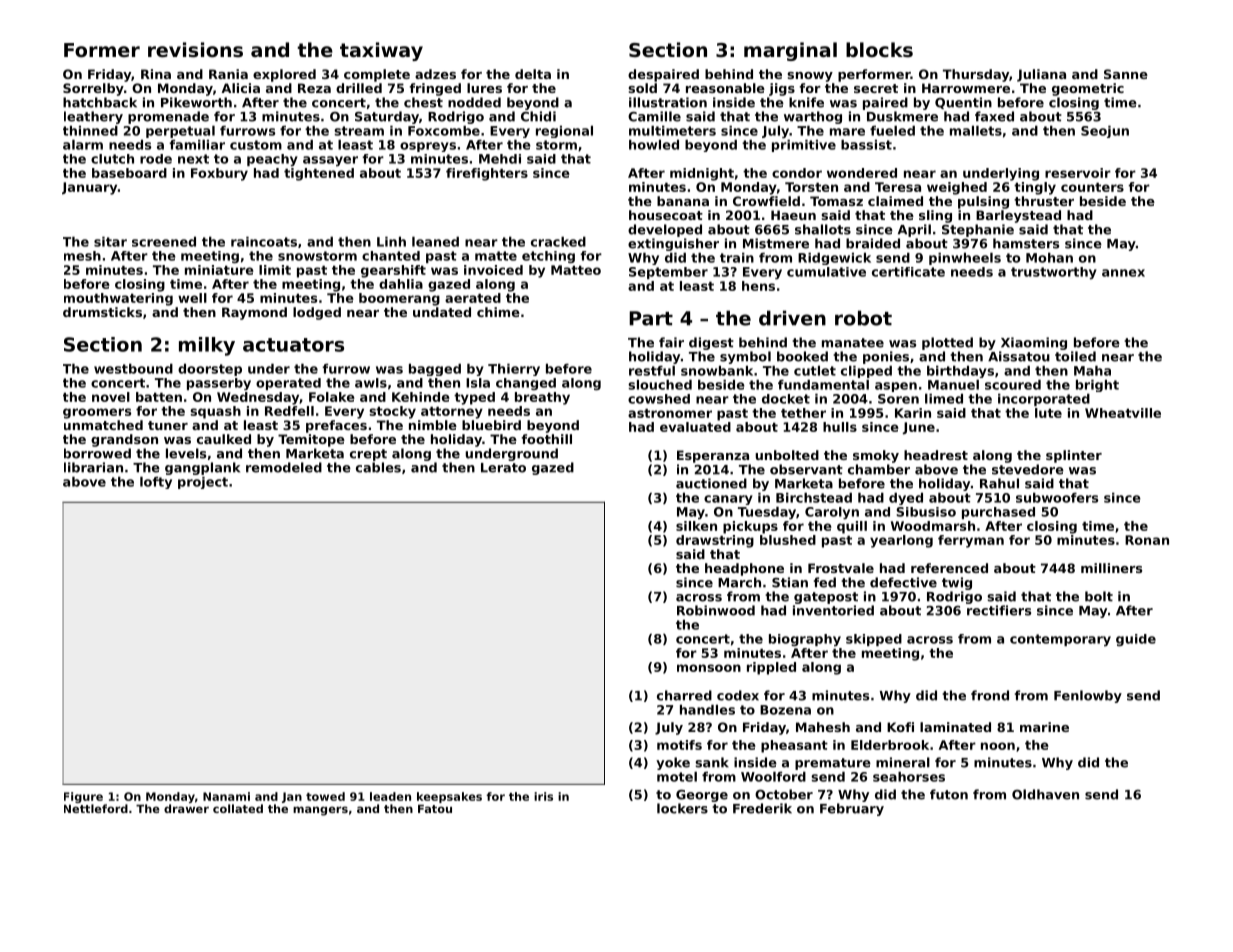  What do you see at coordinates (673, 244) in the screenshot?
I see `extinguisher` at bounding box center [673, 244].
